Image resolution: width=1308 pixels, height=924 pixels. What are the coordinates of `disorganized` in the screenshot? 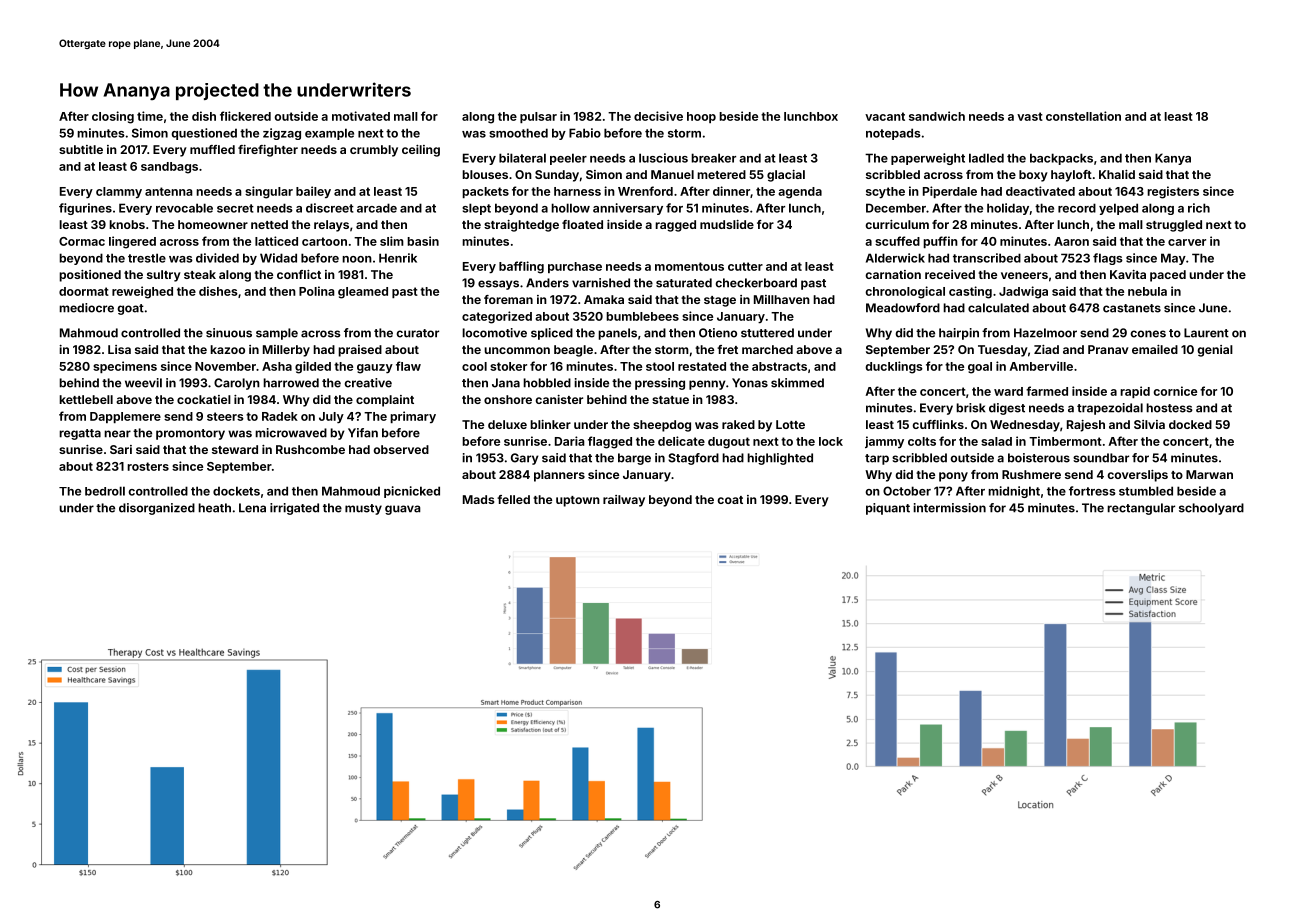 It's located at (157, 509).
